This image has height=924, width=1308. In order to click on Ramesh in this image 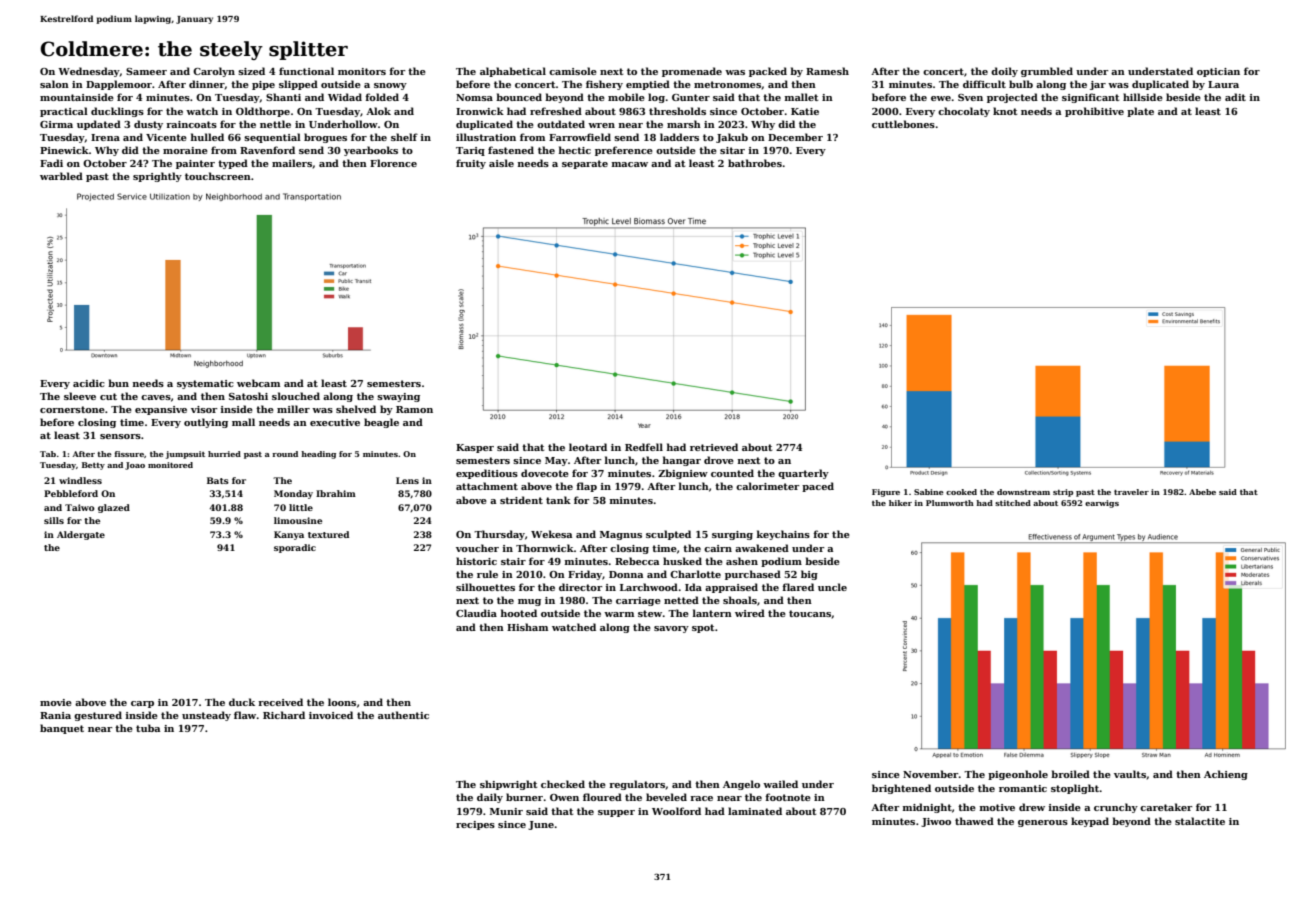, I will do `click(827, 71)`.
